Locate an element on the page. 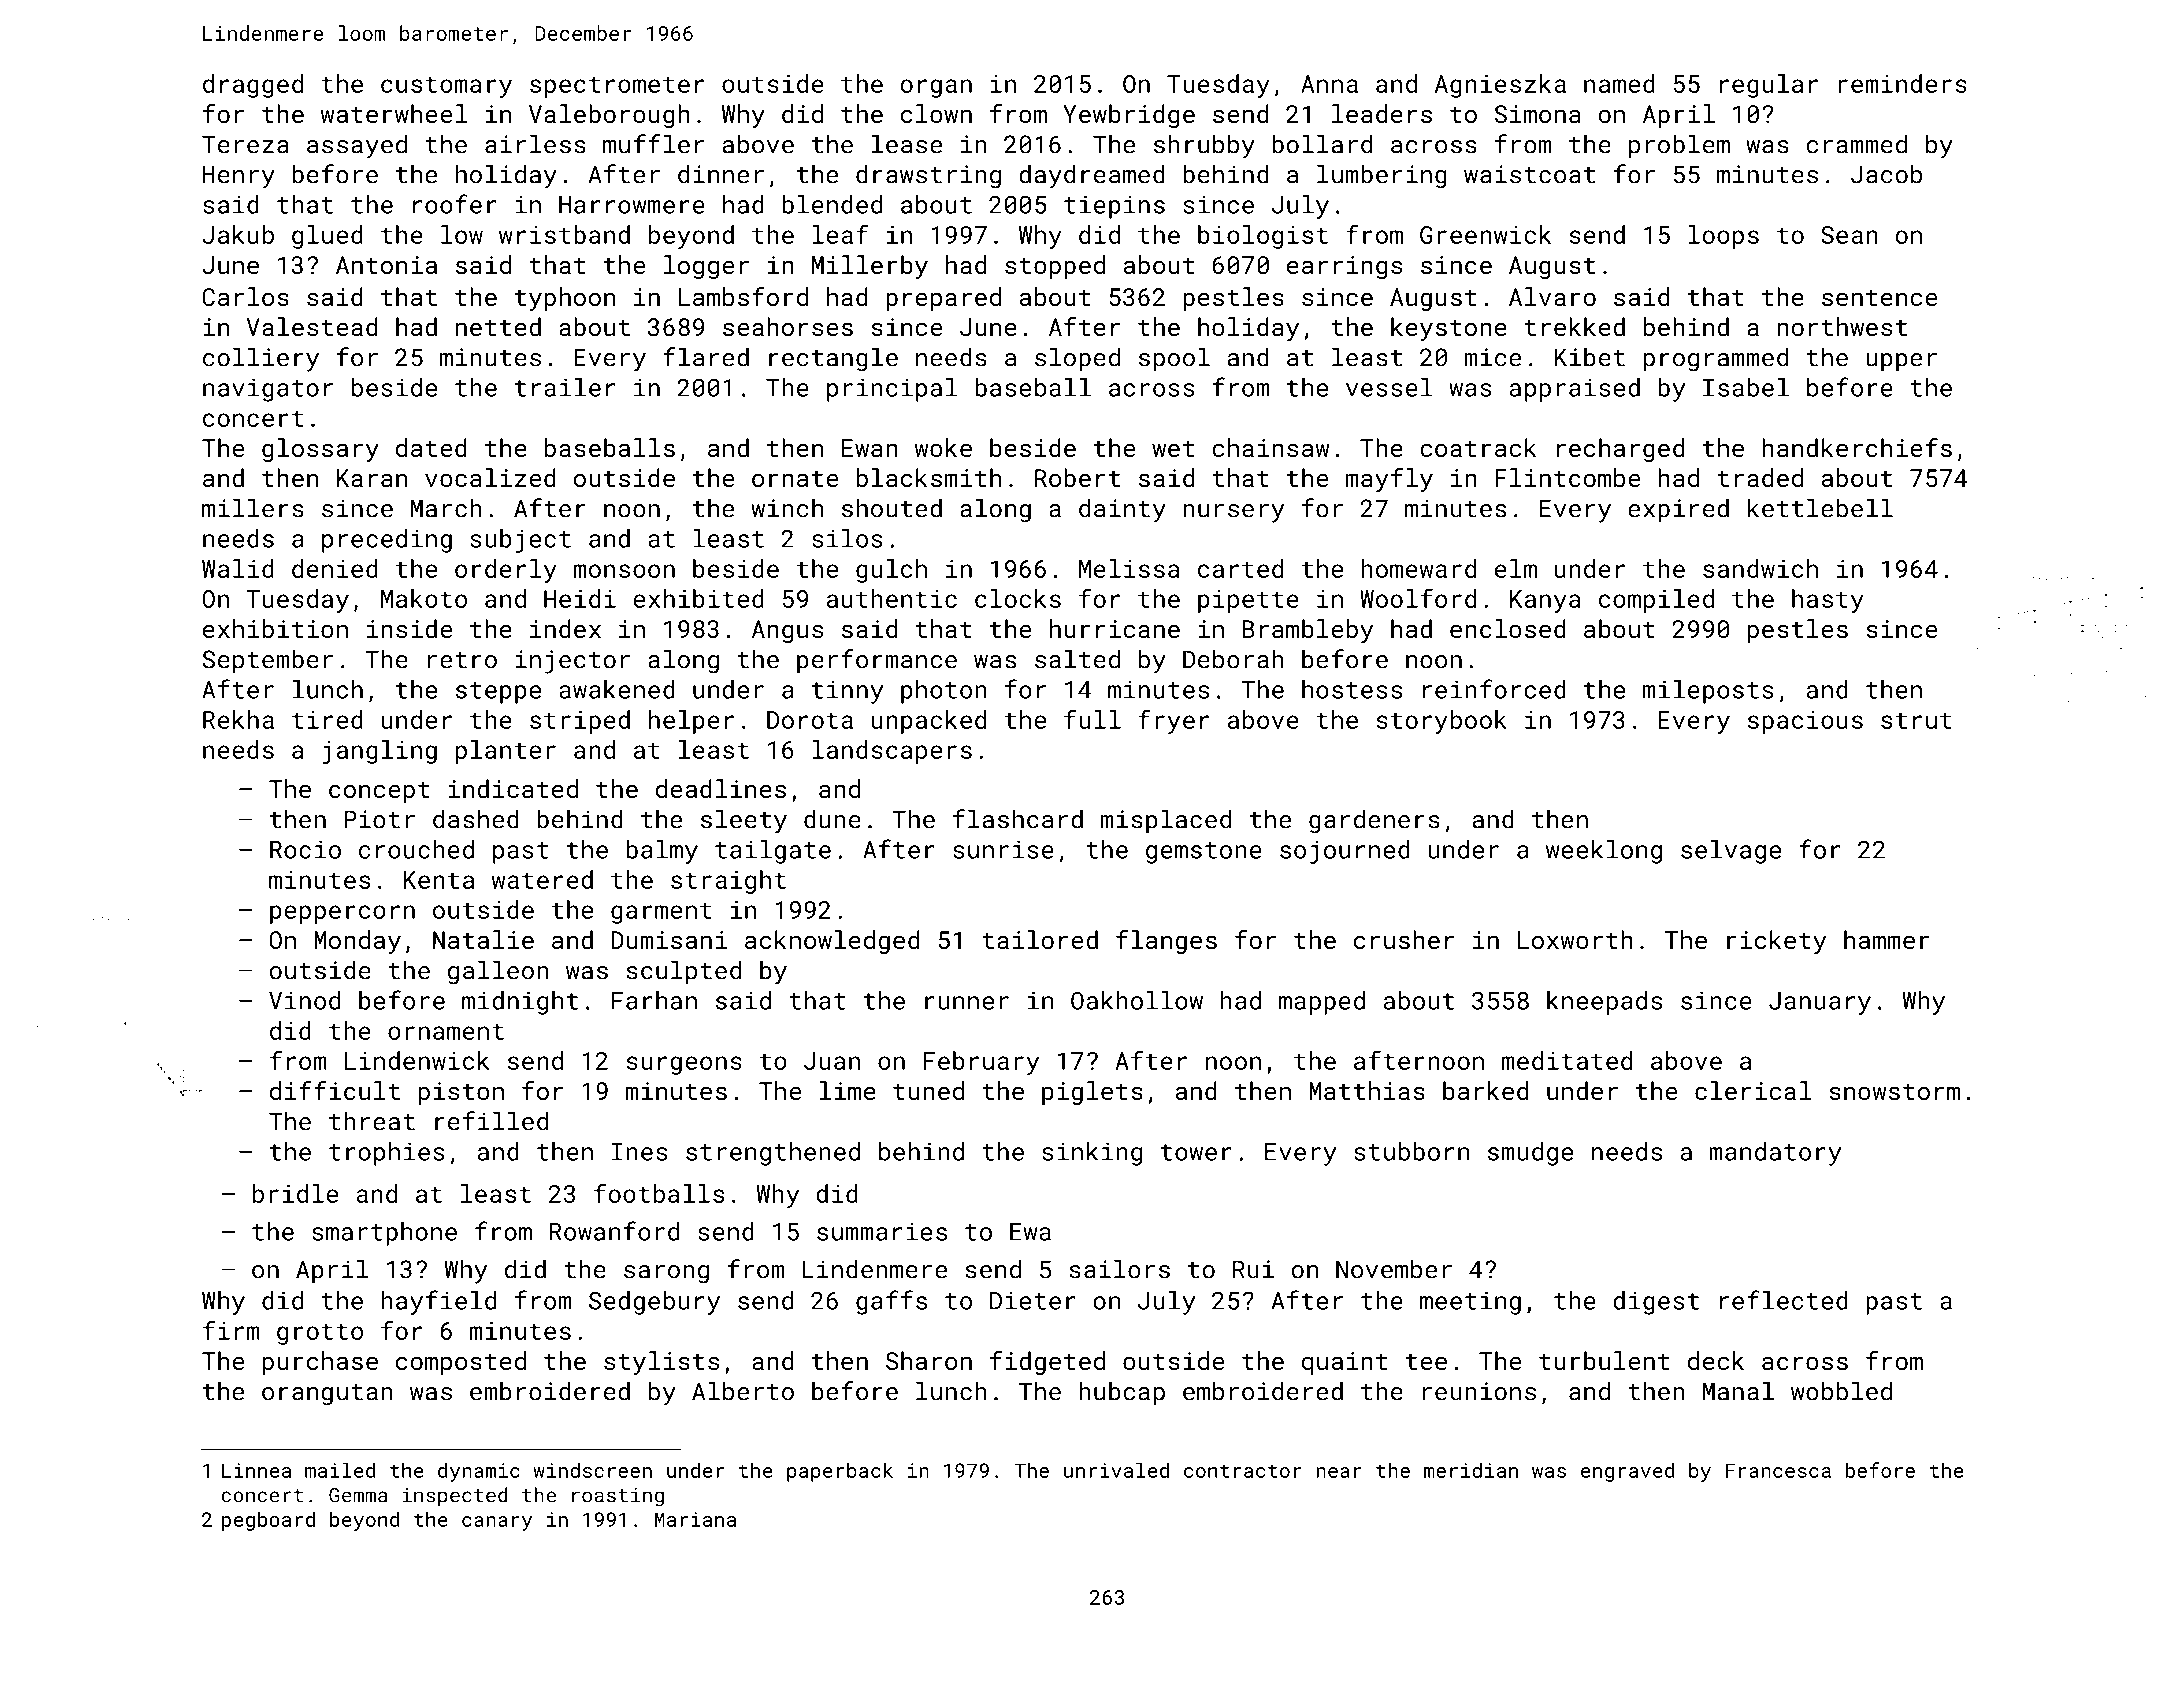  kettlebell is located at coordinates (1820, 508).
